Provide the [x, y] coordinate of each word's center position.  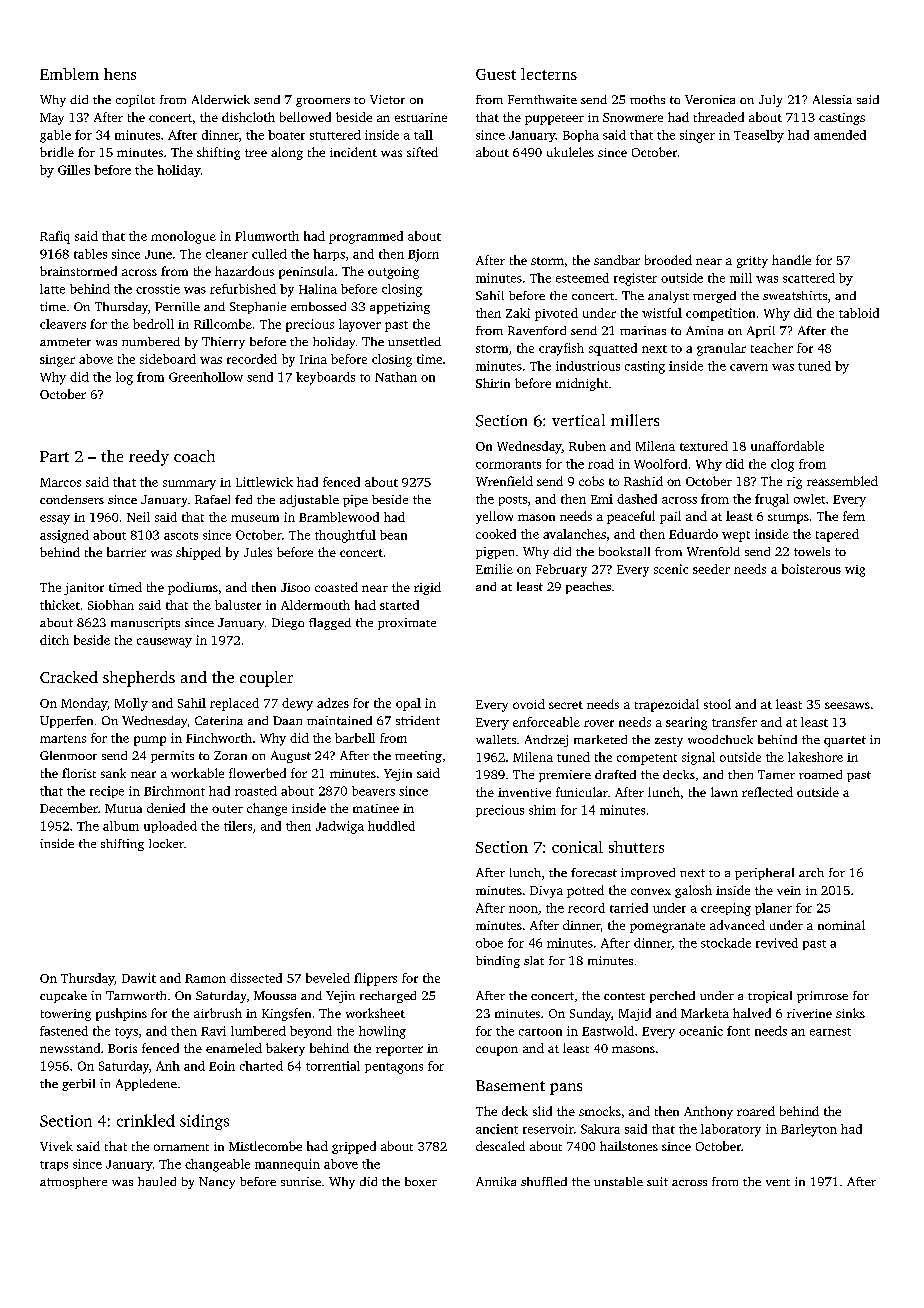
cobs [591, 481]
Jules [258, 552]
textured [704, 446]
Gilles [74, 170]
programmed [366, 237]
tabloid [859, 313]
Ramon [205, 978]
